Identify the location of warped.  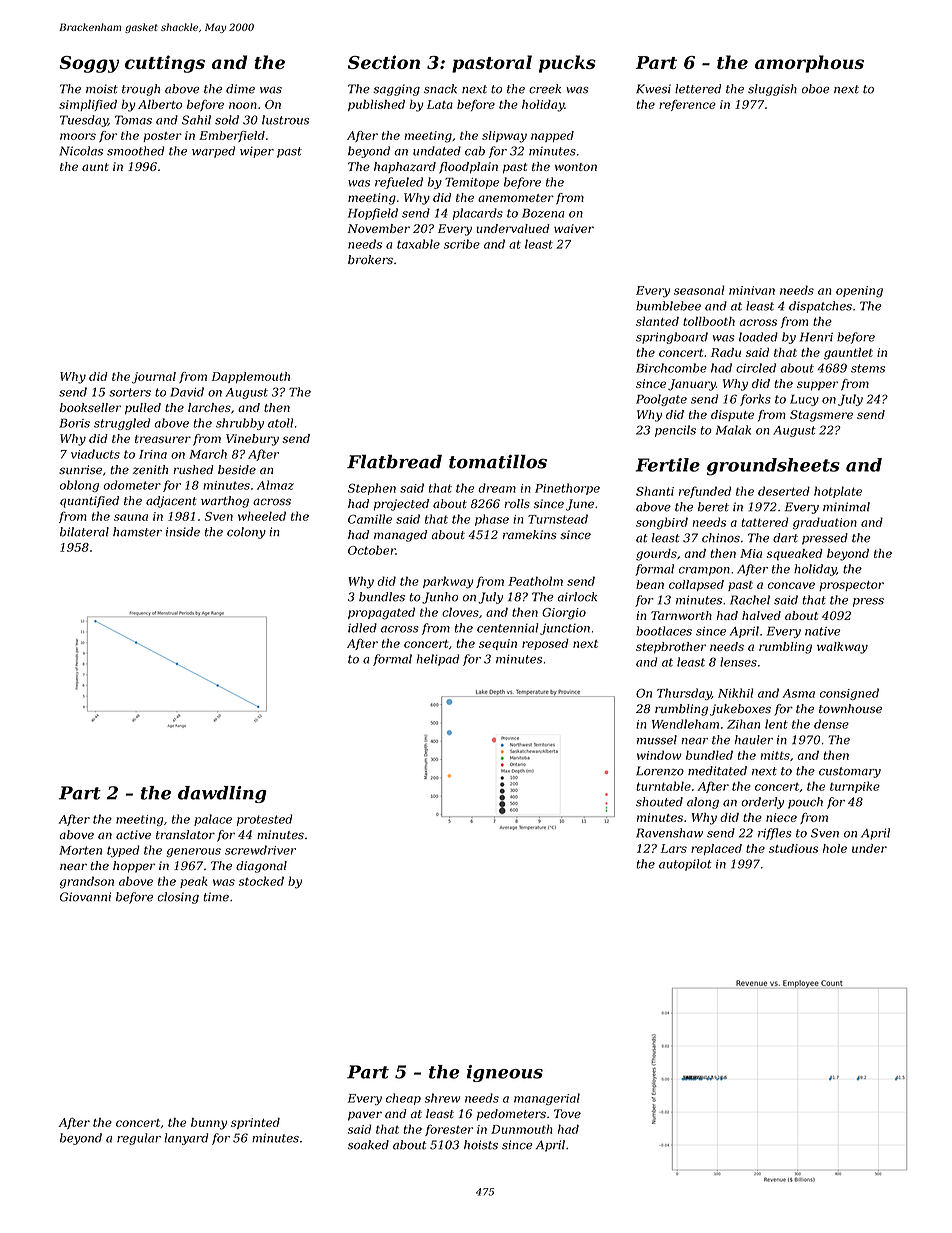
(213, 152).
